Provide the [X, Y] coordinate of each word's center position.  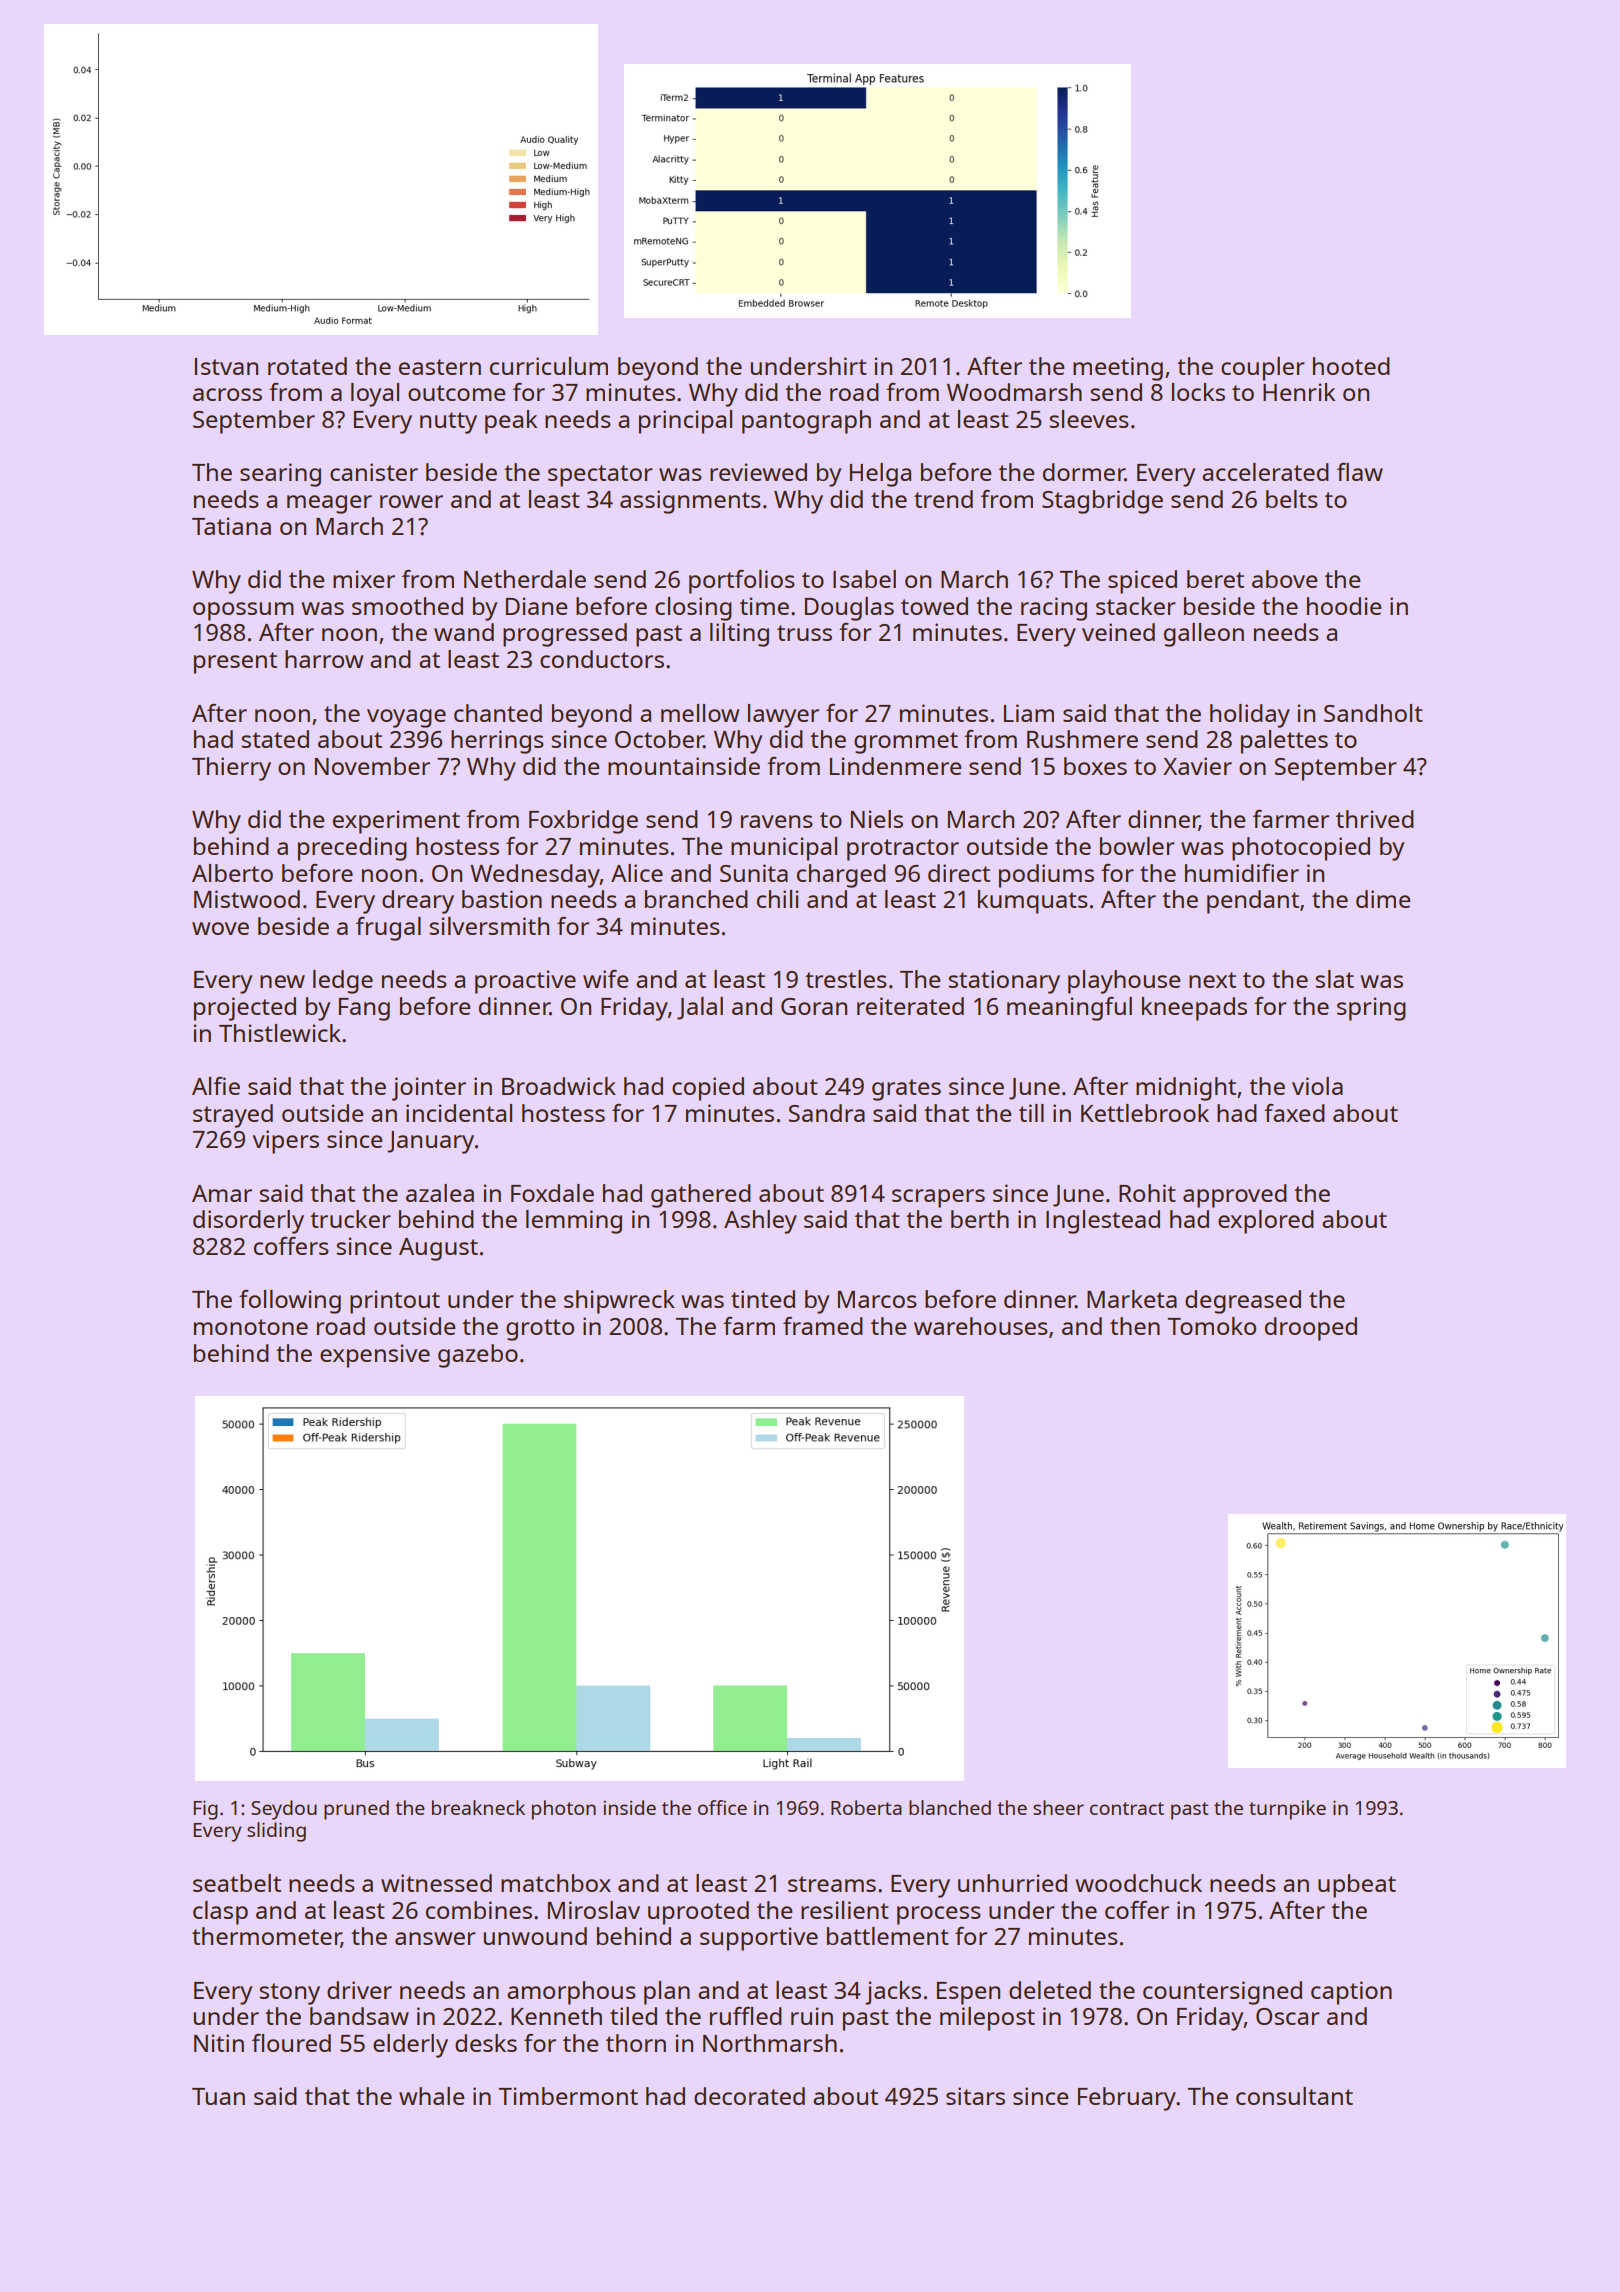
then [1135, 1326]
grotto [540, 1330]
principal [685, 422]
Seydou [284, 1810]
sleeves [1089, 419]
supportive [759, 1939]
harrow [324, 659]
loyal [375, 395]
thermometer [266, 1937]
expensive [375, 1356]
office [722, 1807]
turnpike [1287, 1810]
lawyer [783, 716]
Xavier [1197, 766]
